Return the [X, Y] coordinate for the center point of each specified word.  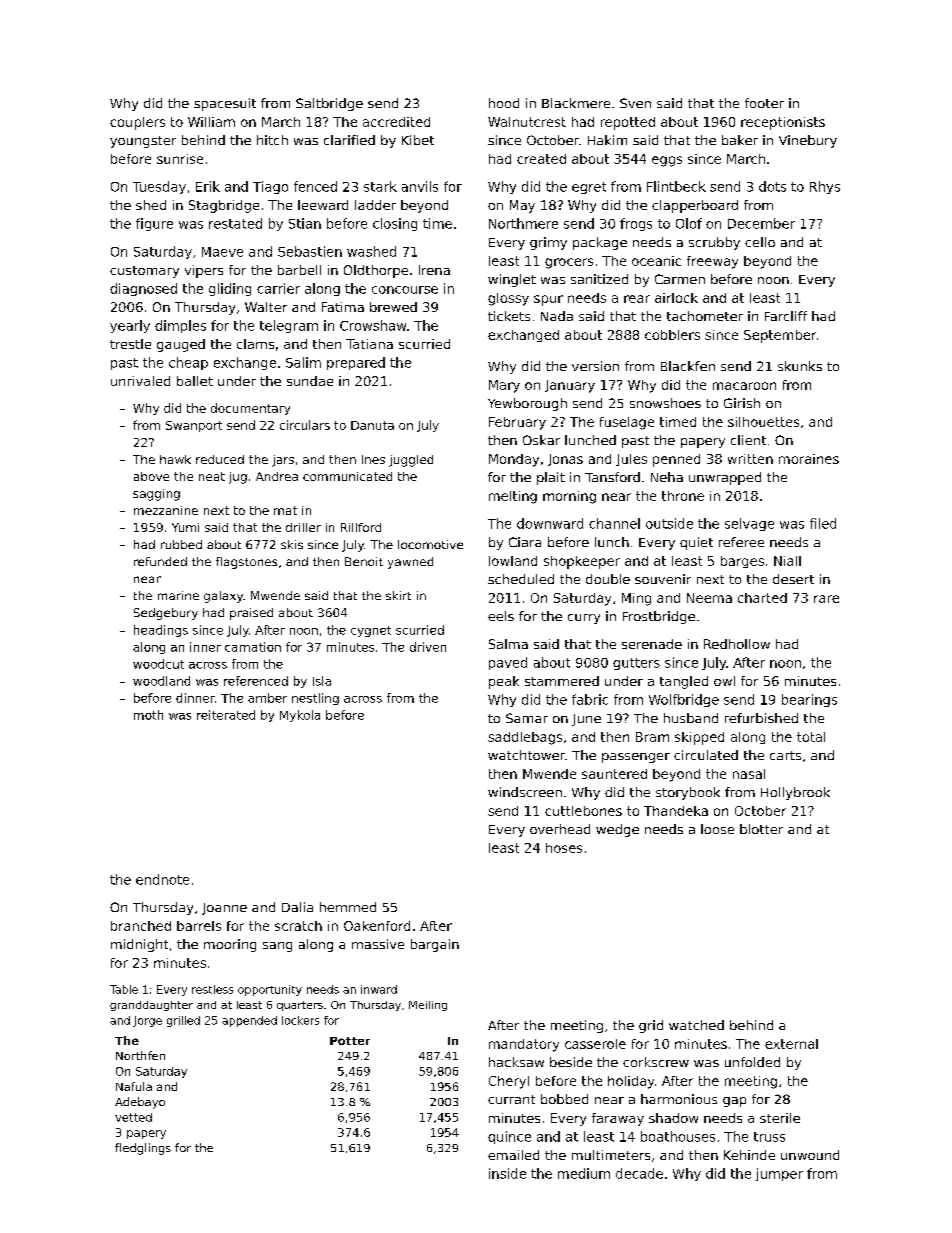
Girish [742, 403]
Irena [434, 270]
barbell [299, 270]
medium [584, 1173]
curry [584, 619]
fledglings [143, 1149]
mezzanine [166, 510]
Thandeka [676, 811]
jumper [779, 1174]
